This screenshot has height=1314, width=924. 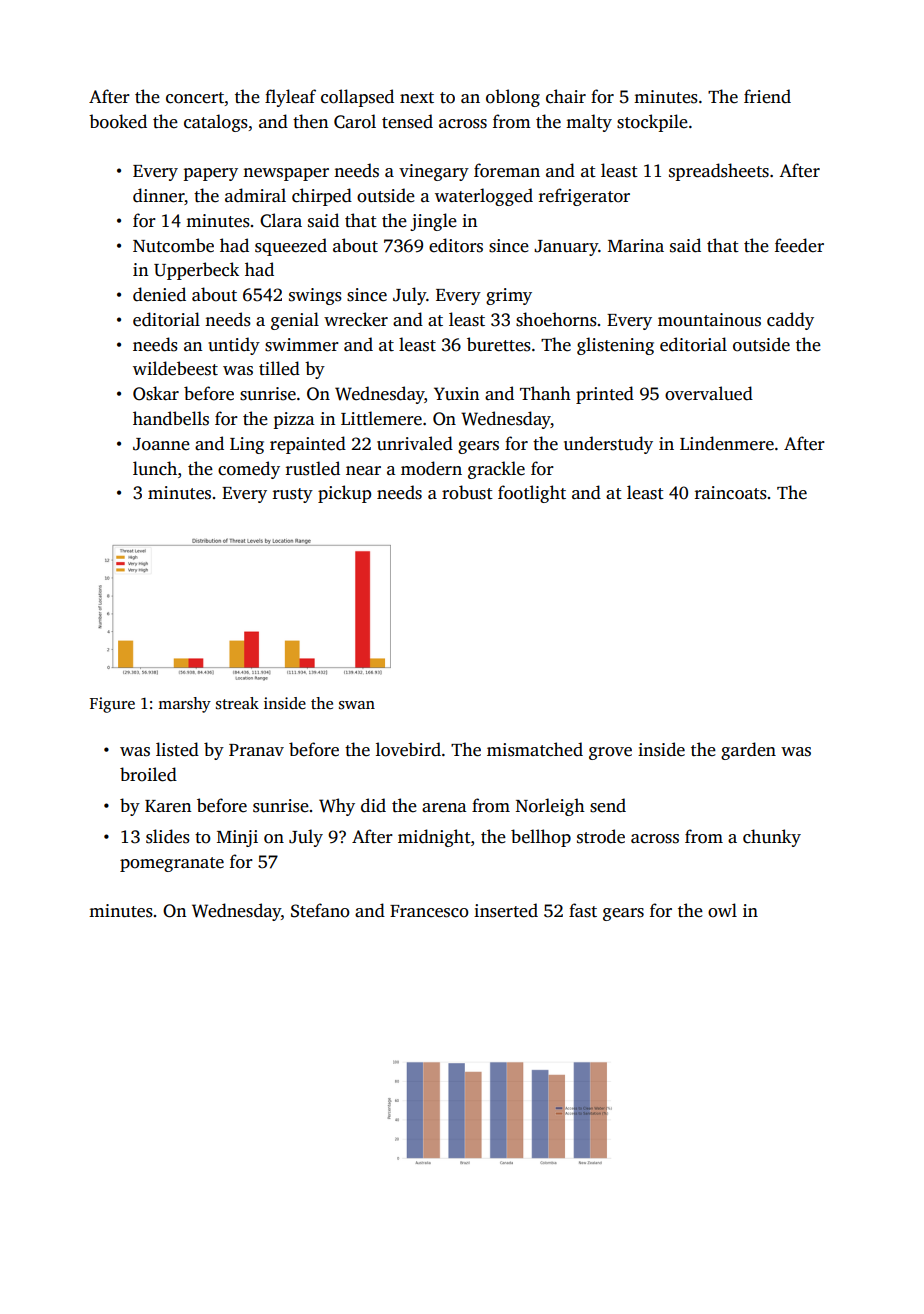 What do you see at coordinates (175, 368) in the screenshot?
I see `wildebeest` at bounding box center [175, 368].
